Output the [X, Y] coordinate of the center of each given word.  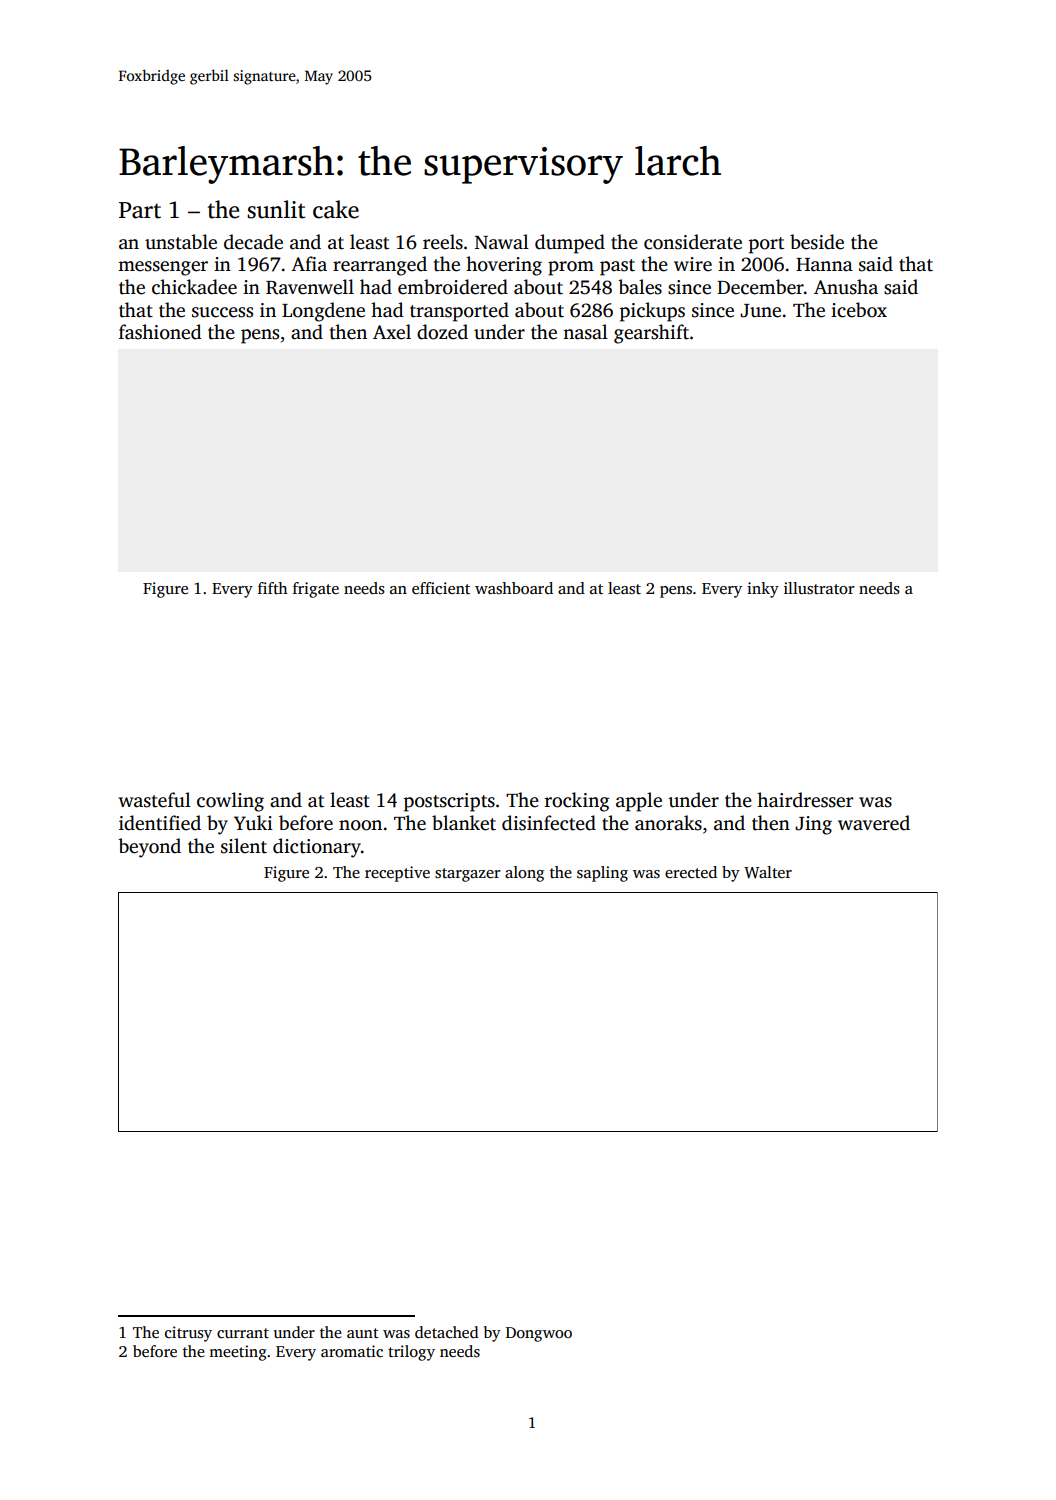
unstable [181, 242]
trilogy [411, 1353]
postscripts [449, 802]
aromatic [352, 1351]
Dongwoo [539, 1334]
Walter [768, 872]
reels [443, 242]
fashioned [160, 332]
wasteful [154, 800]
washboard [514, 588]
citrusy [188, 1334]
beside [817, 242]
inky [763, 590]
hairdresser [805, 800]
